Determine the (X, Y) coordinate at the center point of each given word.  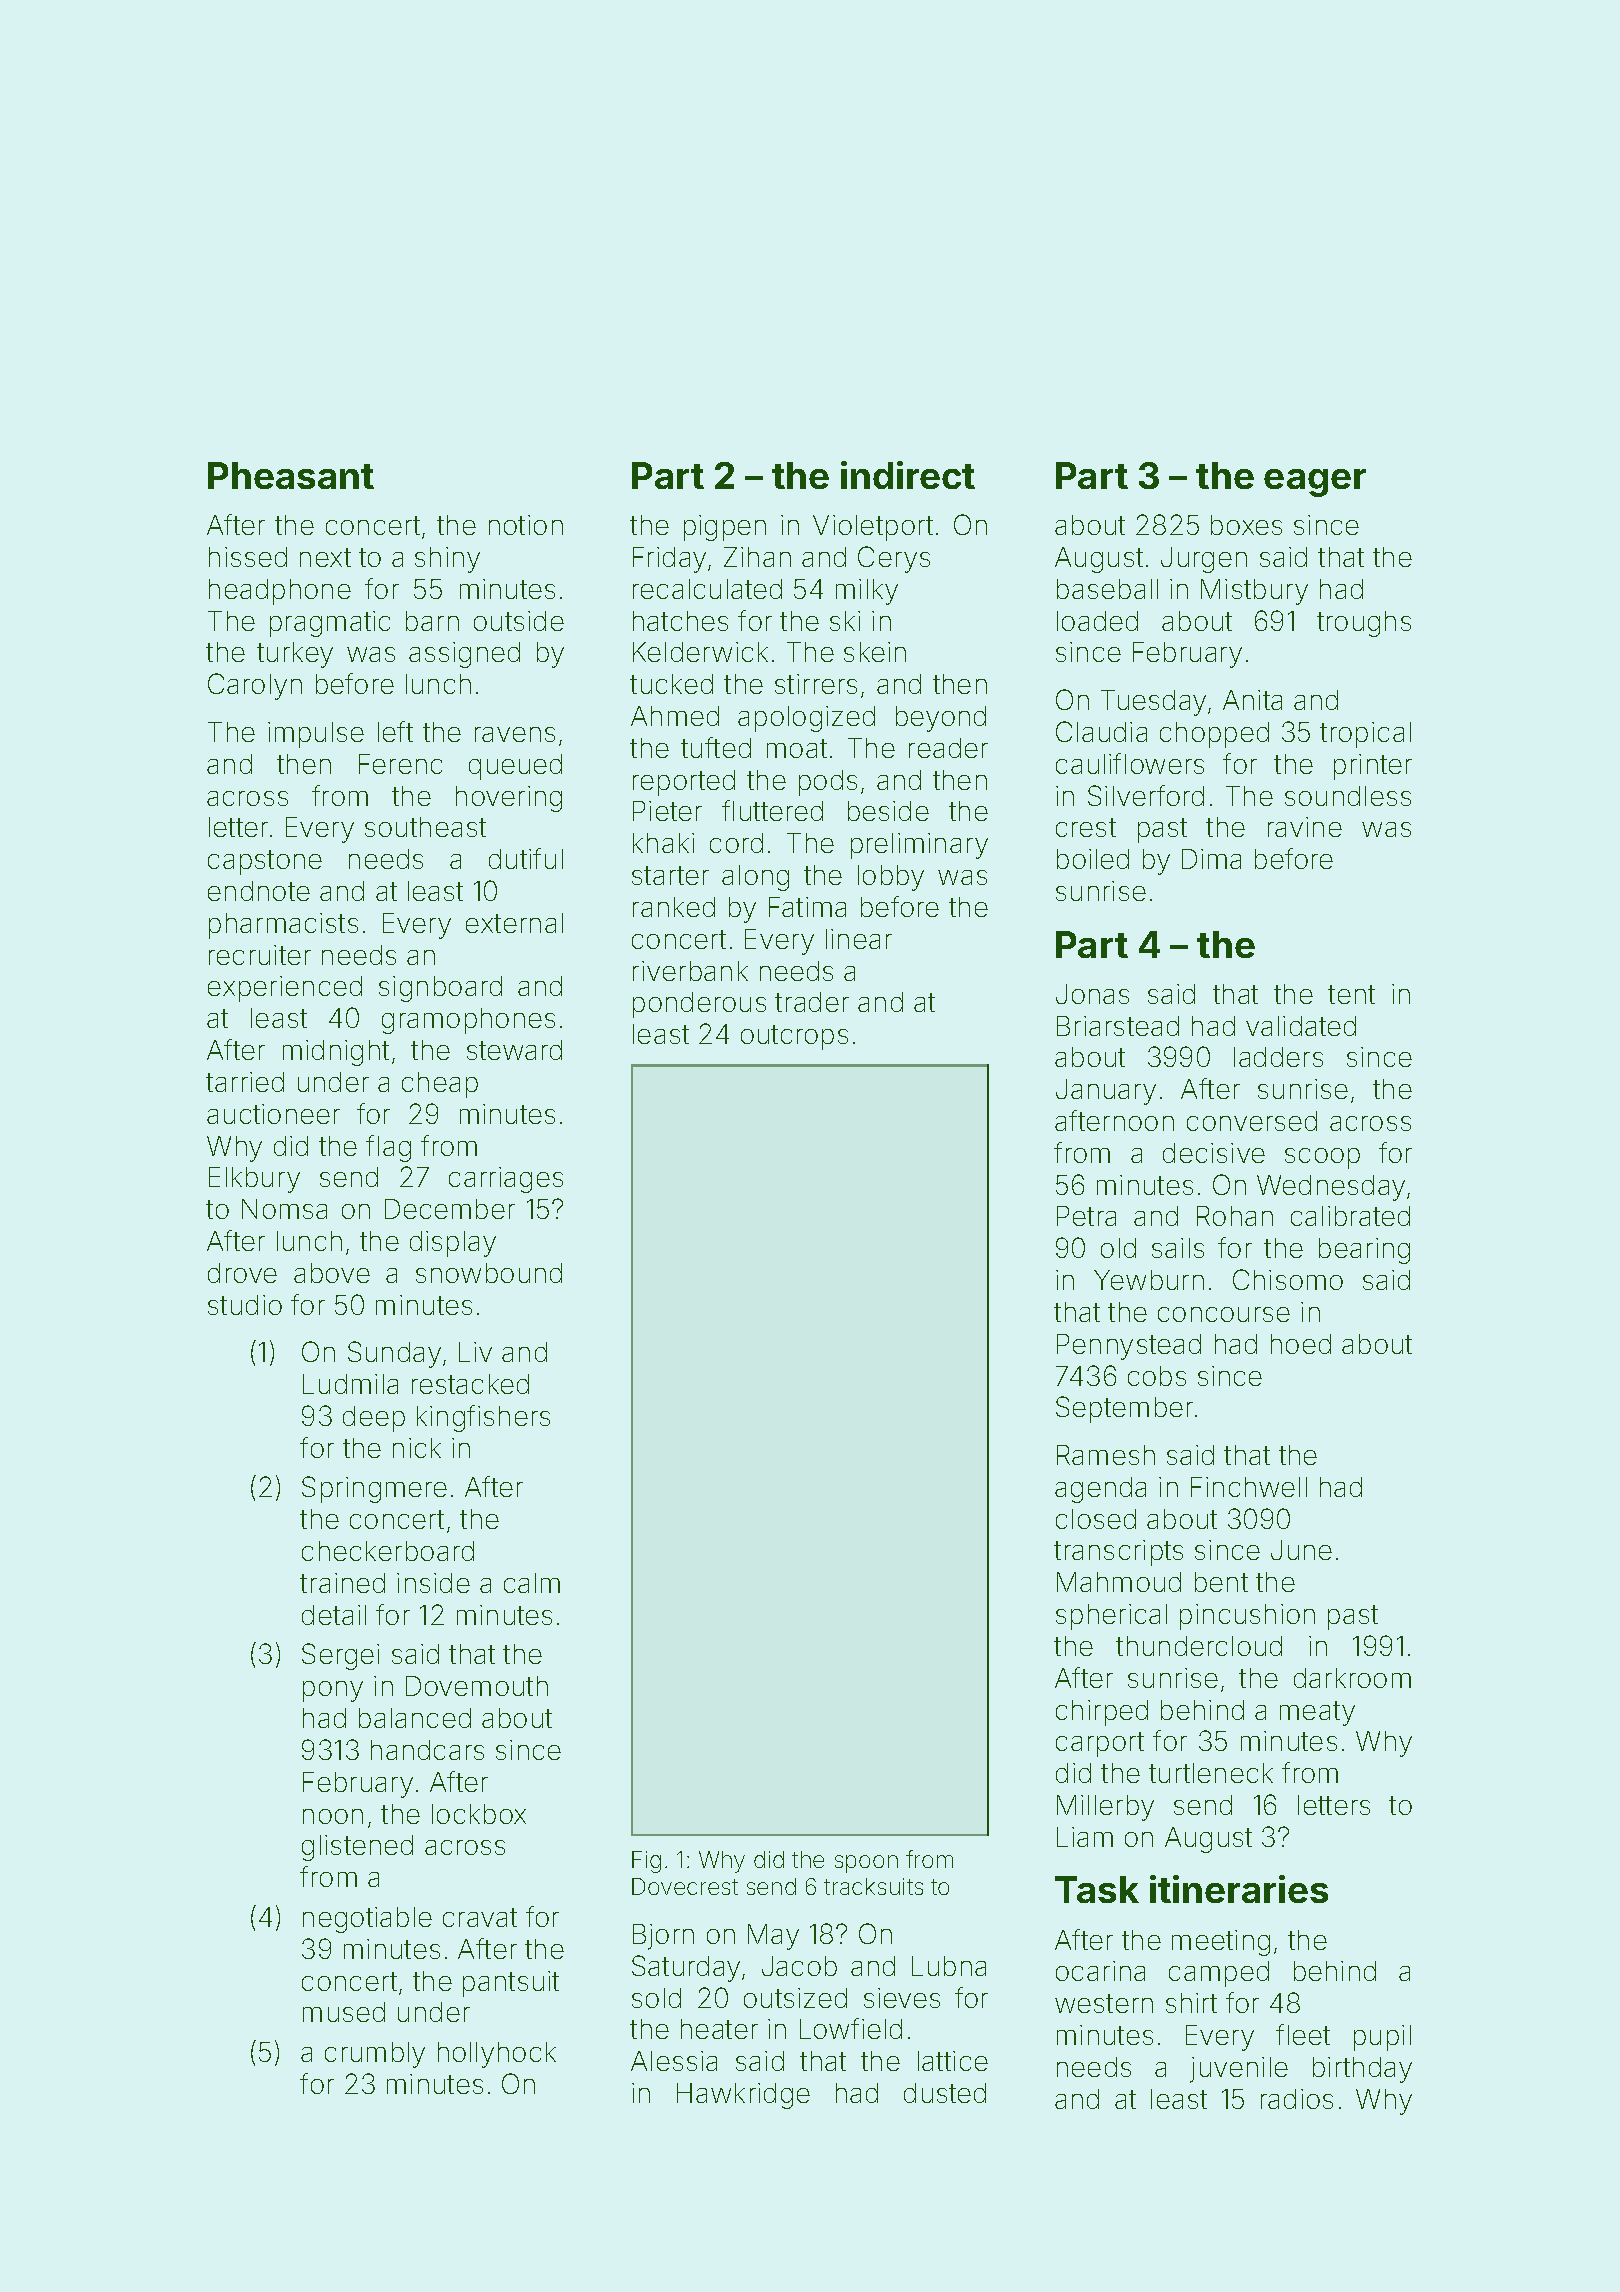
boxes (1246, 525)
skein (875, 652)
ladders (1278, 1057)
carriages (506, 1180)
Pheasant (291, 475)
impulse (316, 735)
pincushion (1247, 1617)
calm (532, 1583)
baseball (1107, 589)
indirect (908, 475)
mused (344, 2012)
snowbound (489, 1273)
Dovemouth (477, 1686)
